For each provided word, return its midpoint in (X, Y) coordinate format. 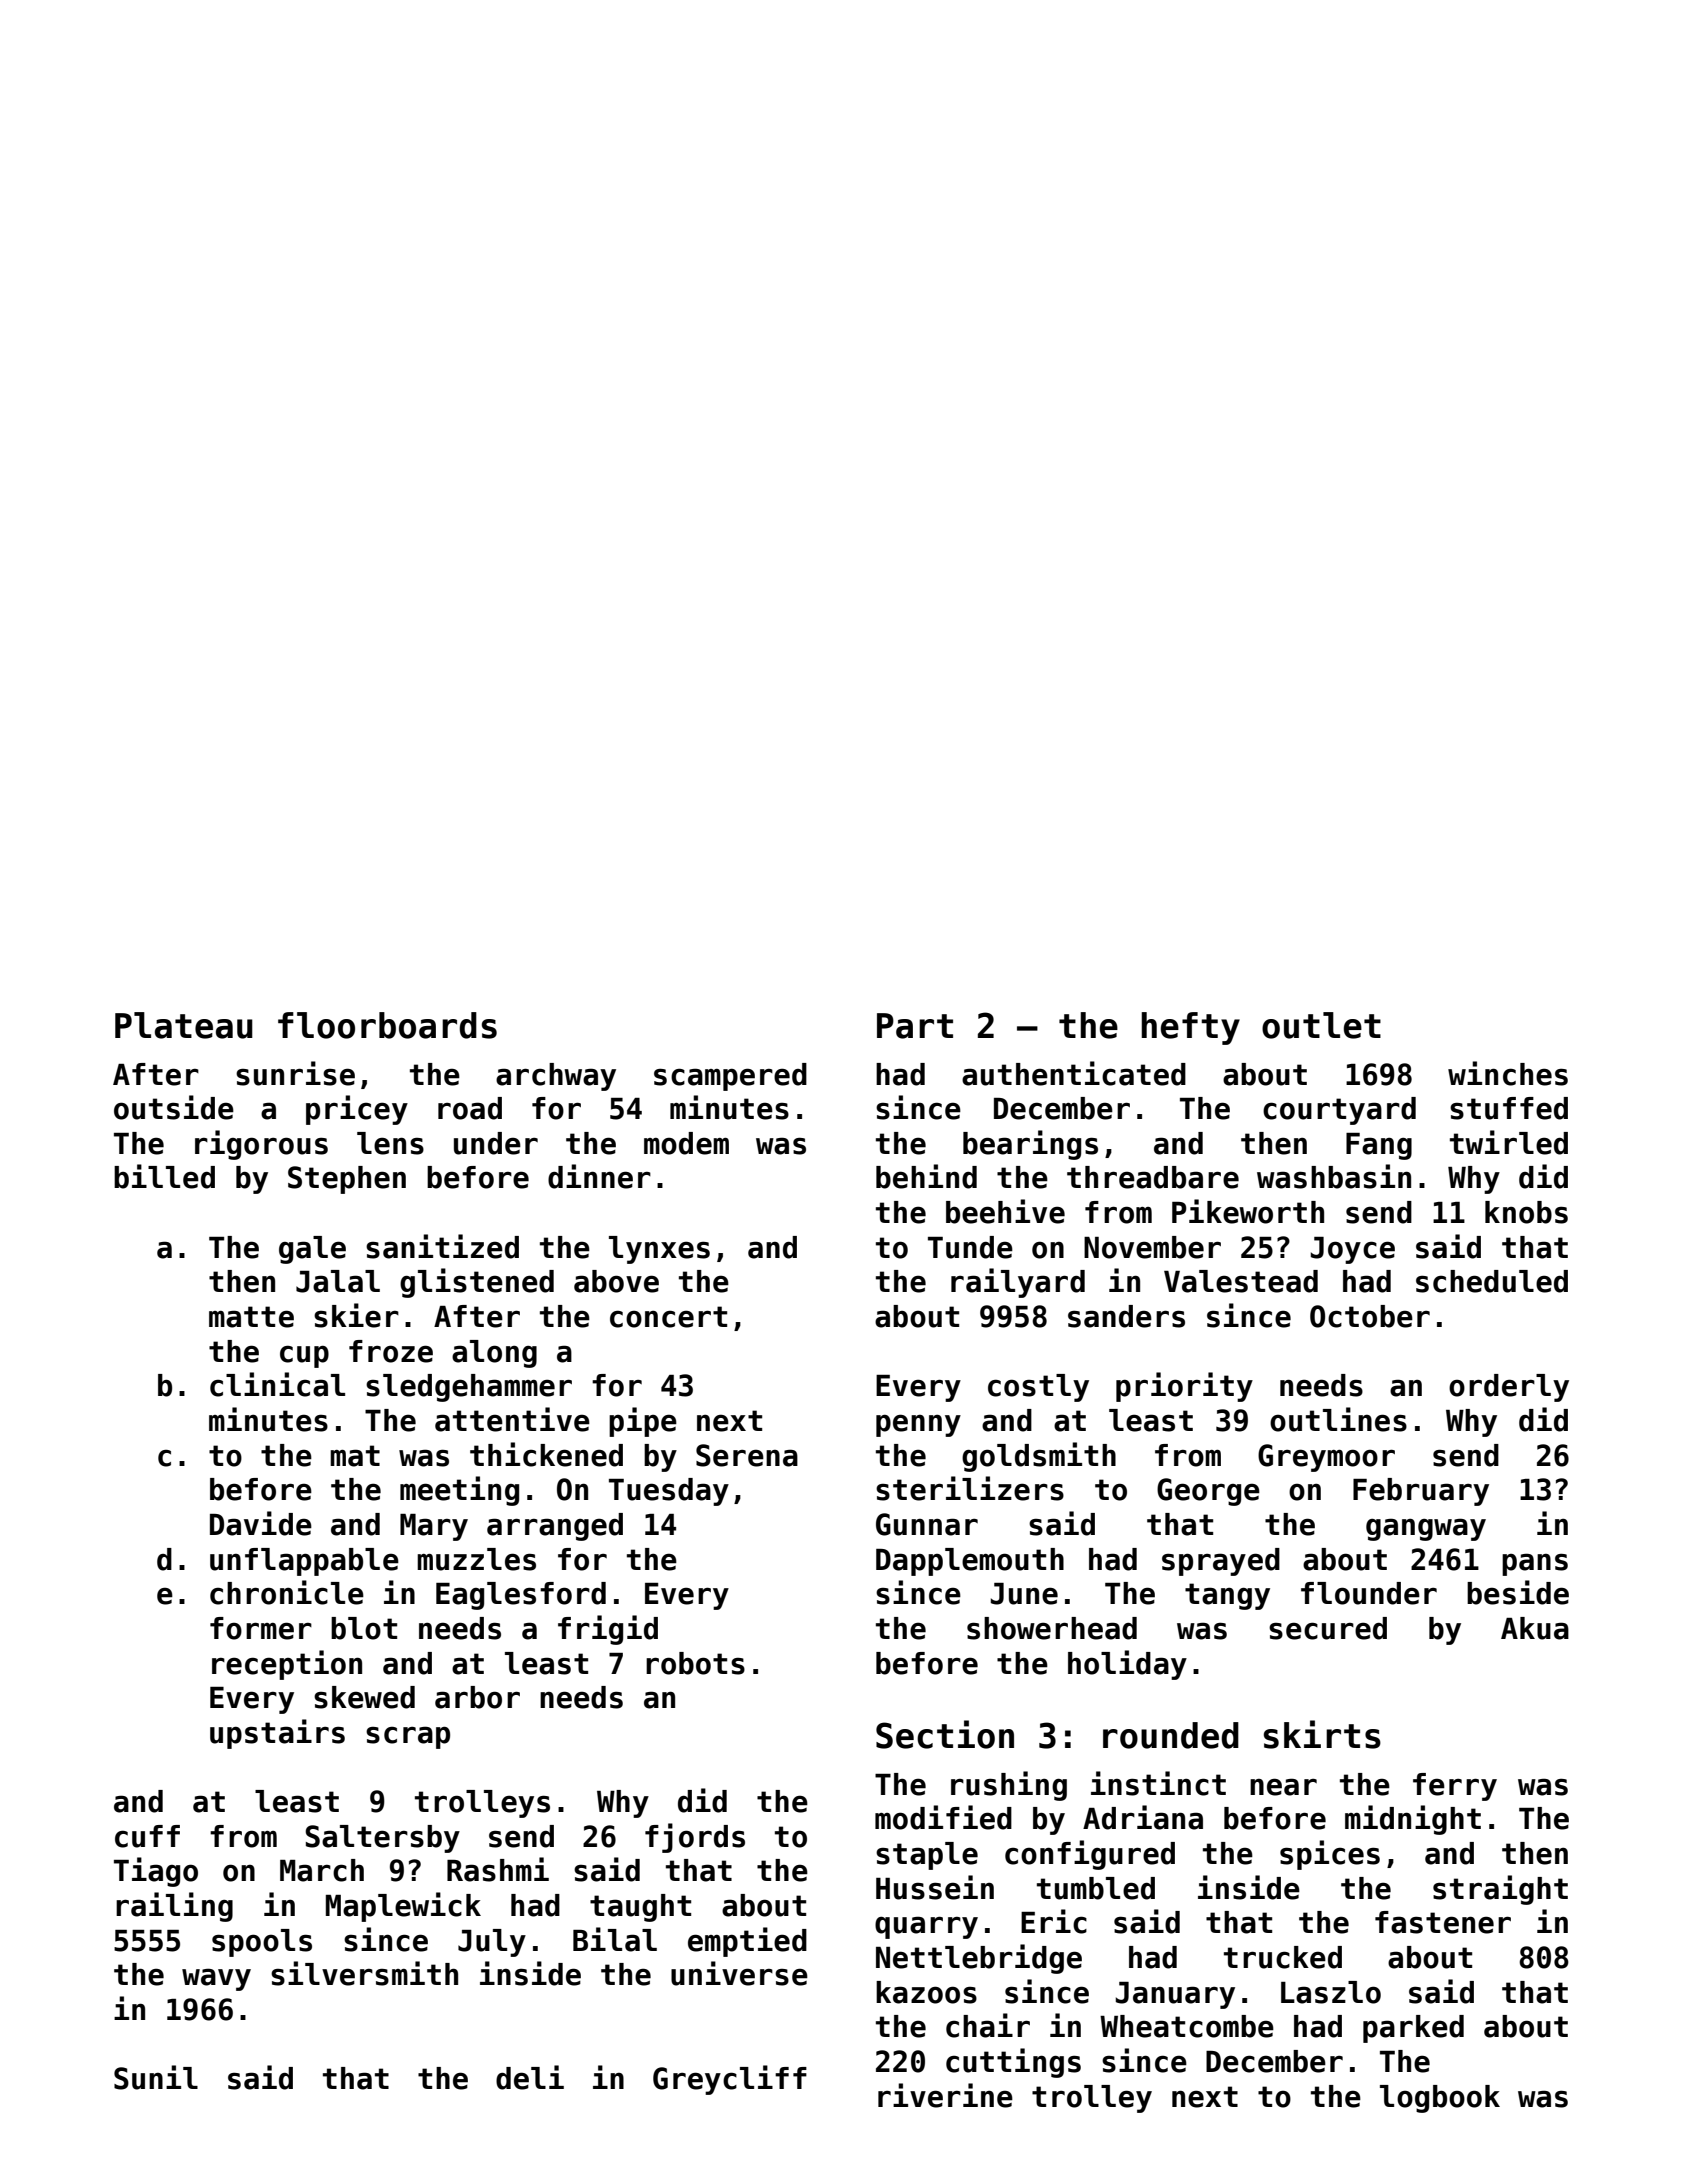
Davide (261, 1523)
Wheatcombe (1187, 2026)
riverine (945, 2095)
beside (1518, 1592)
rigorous (261, 1145)
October (1370, 1316)
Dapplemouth (970, 1562)
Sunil (156, 2077)
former (261, 1628)
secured (1328, 1628)
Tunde (970, 1247)
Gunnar (927, 1524)
